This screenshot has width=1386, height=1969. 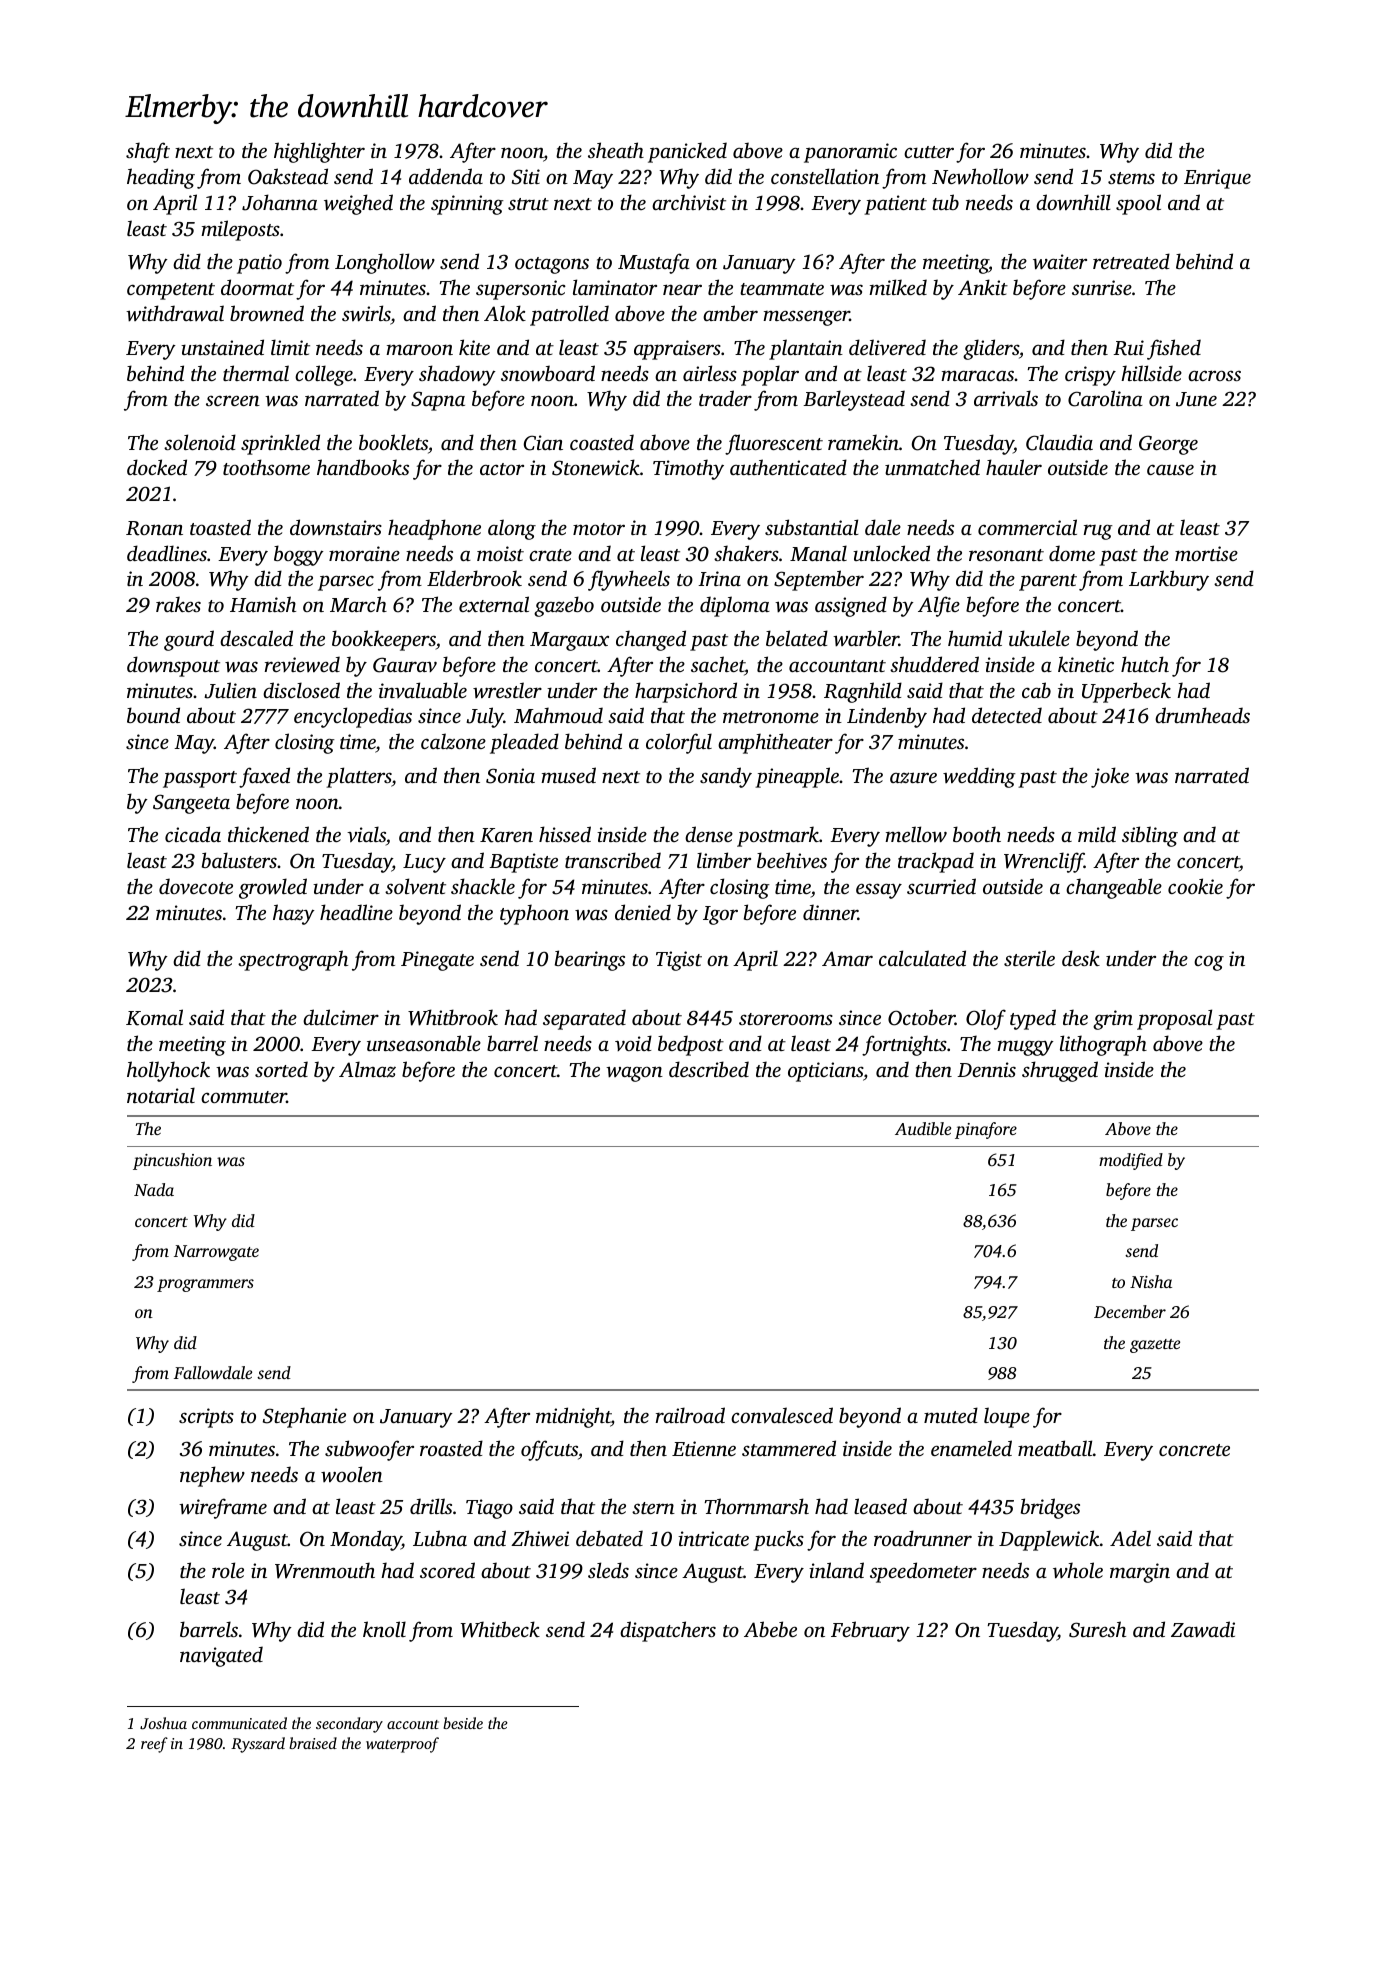 What do you see at coordinates (313, 1743) in the screenshot?
I see `braised` at bounding box center [313, 1743].
